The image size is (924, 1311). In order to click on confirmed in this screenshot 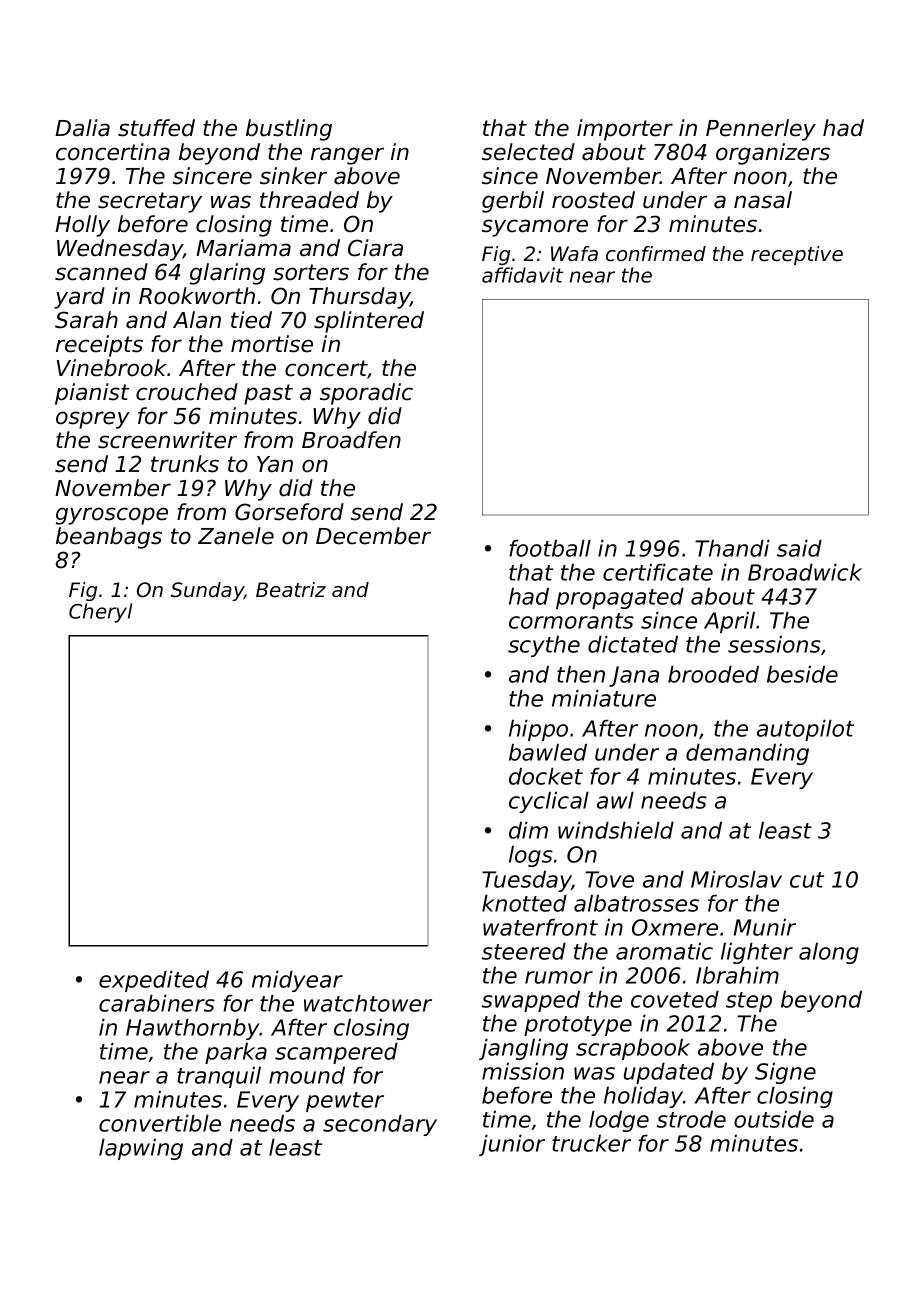, I will do `click(656, 254)`.
